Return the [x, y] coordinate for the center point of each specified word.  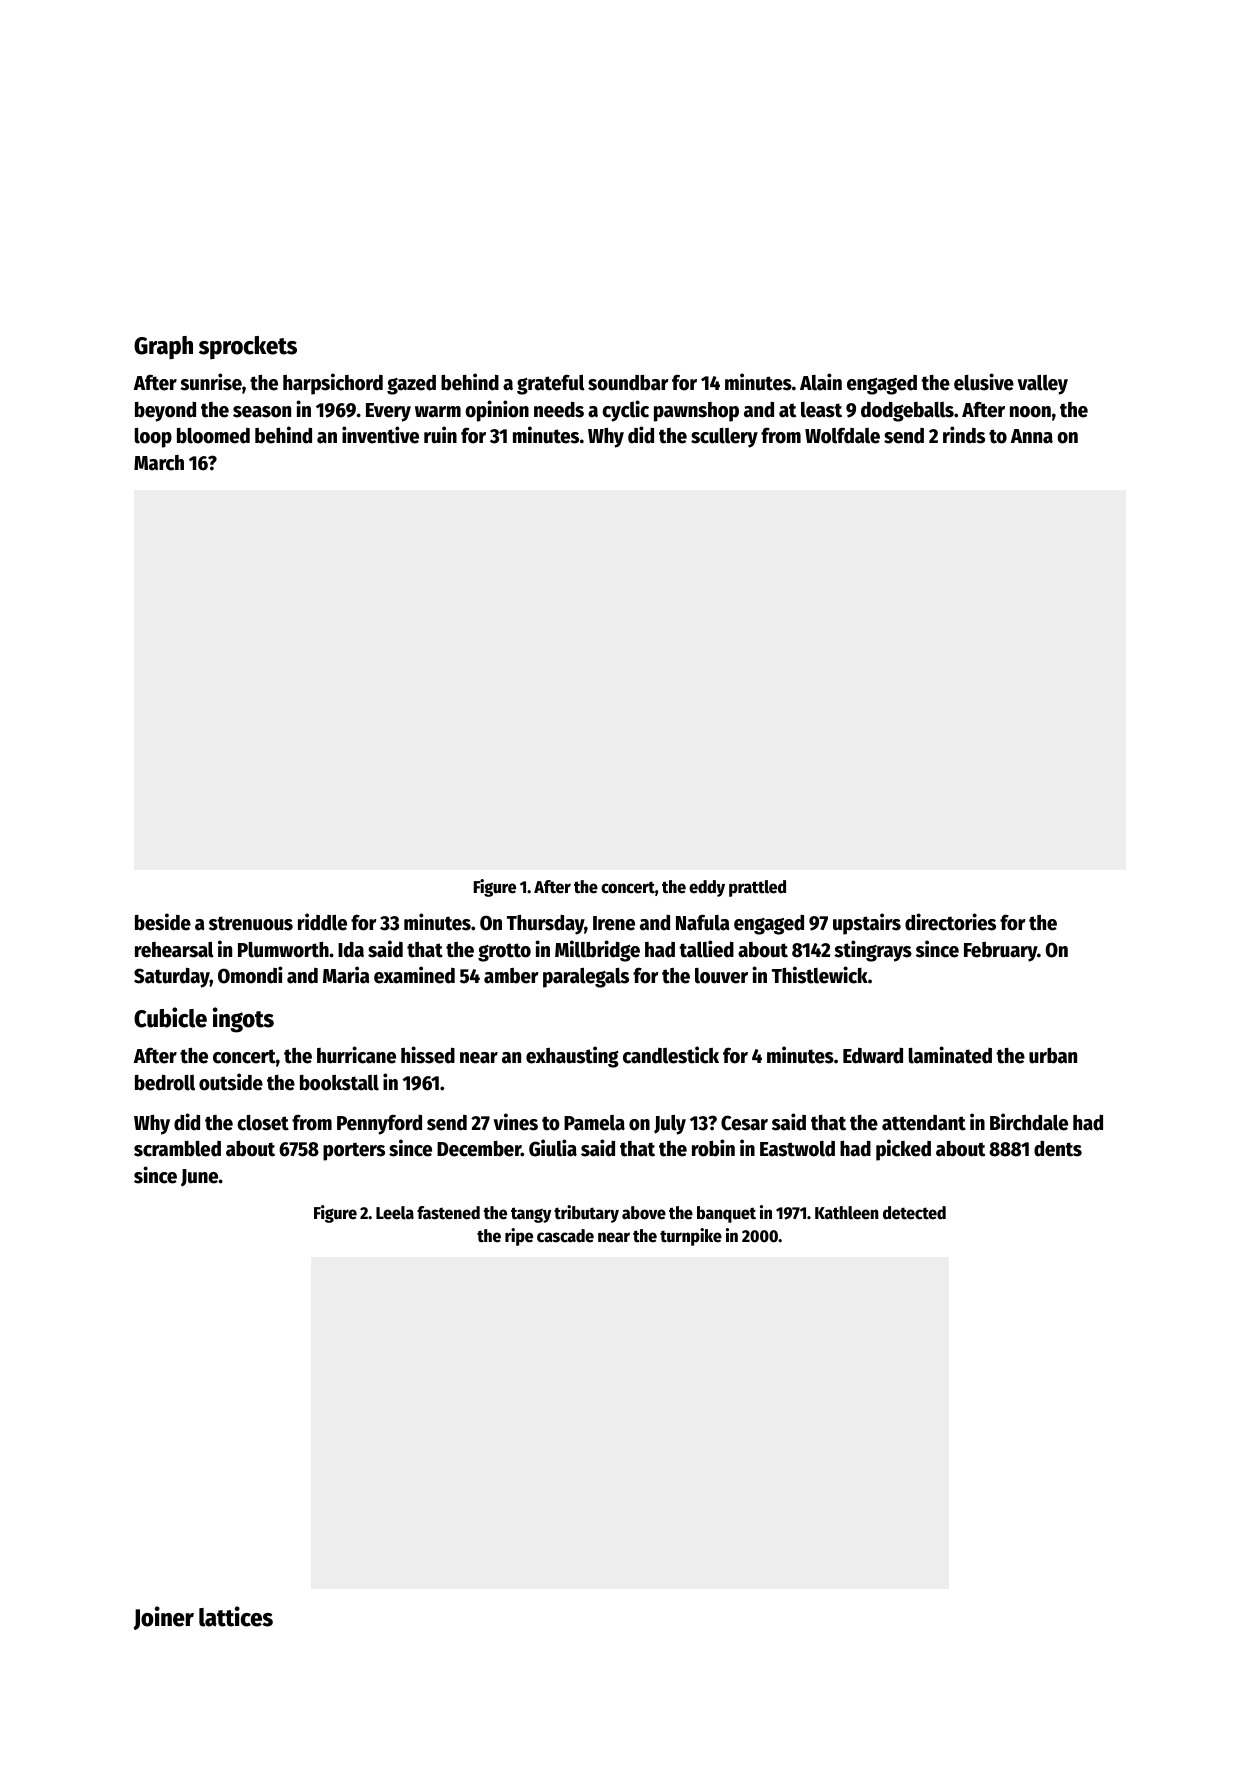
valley [1042, 385]
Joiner [163, 1618]
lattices [236, 1616]
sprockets [248, 347]
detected [914, 1213]
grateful [551, 384]
